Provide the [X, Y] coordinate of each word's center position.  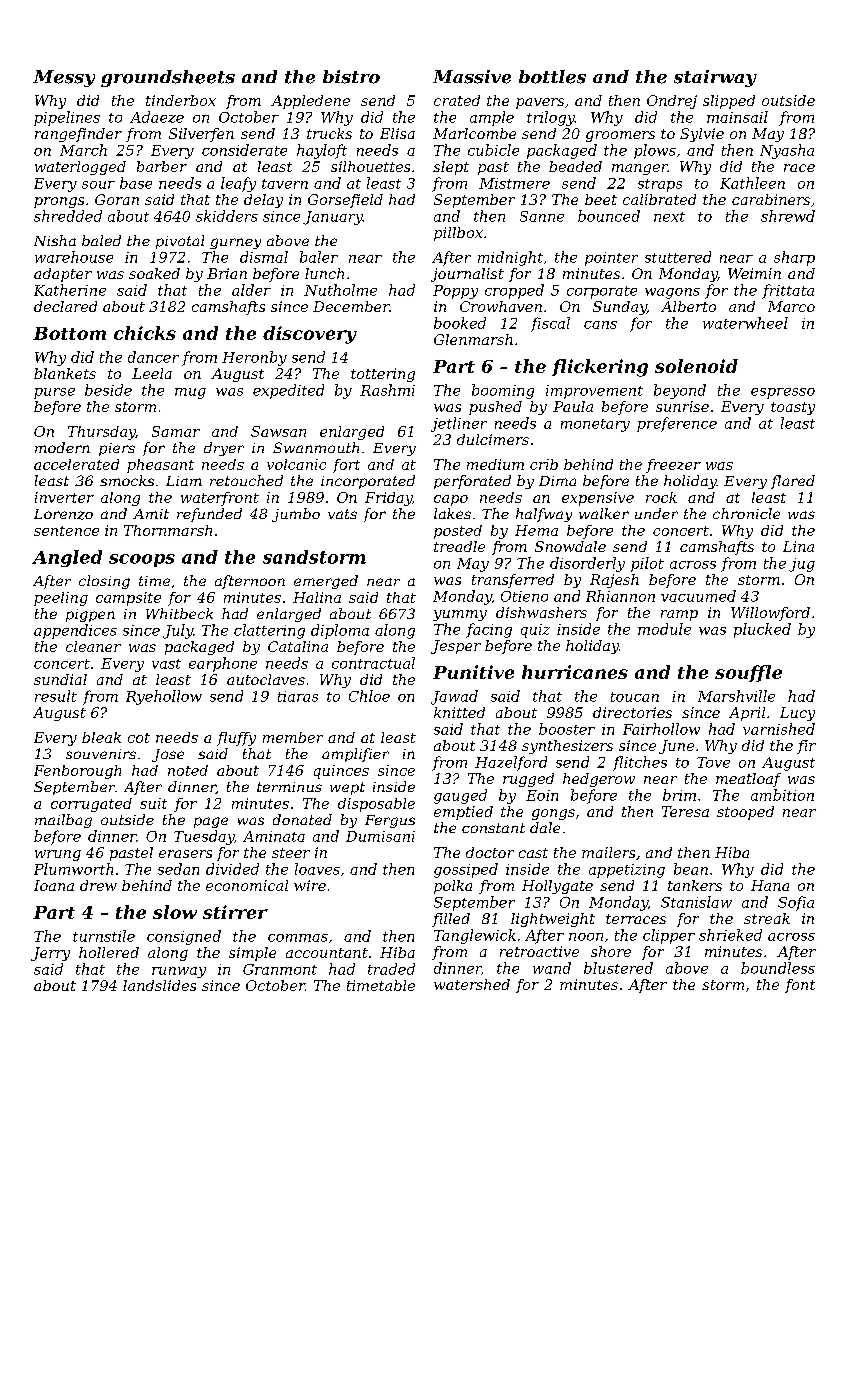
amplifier [355, 755]
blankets [65, 373]
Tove [713, 762]
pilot [647, 564]
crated [457, 100]
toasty [793, 408]
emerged [326, 582]
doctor [490, 852]
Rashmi [387, 390]
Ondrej [672, 102]
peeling [61, 599]
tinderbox [181, 100]
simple [252, 954]
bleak [101, 737]
